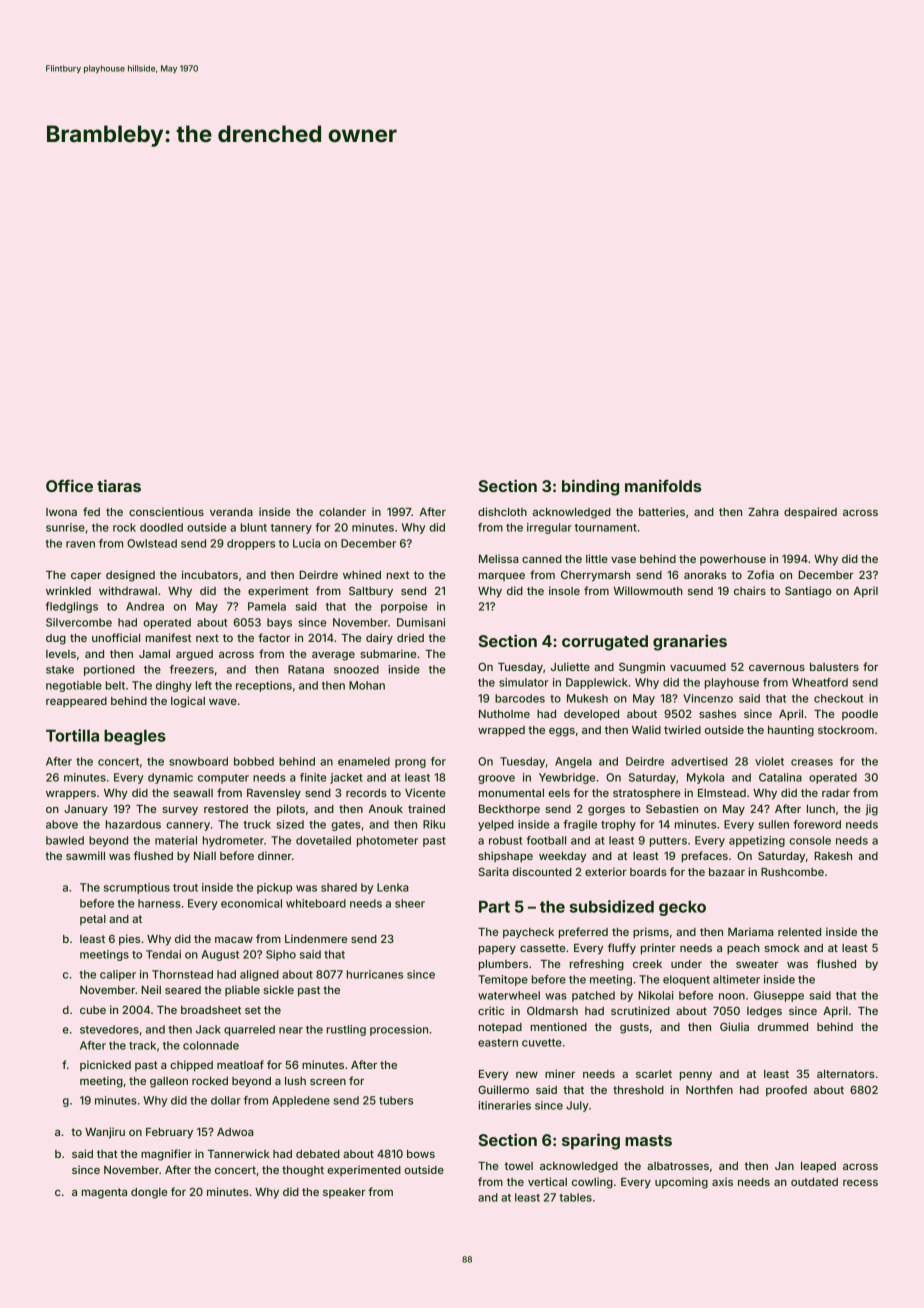 Image resolution: width=924 pixels, height=1308 pixels. What do you see at coordinates (137, 888) in the screenshot?
I see `scrumptious` at bounding box center [137, 888].
